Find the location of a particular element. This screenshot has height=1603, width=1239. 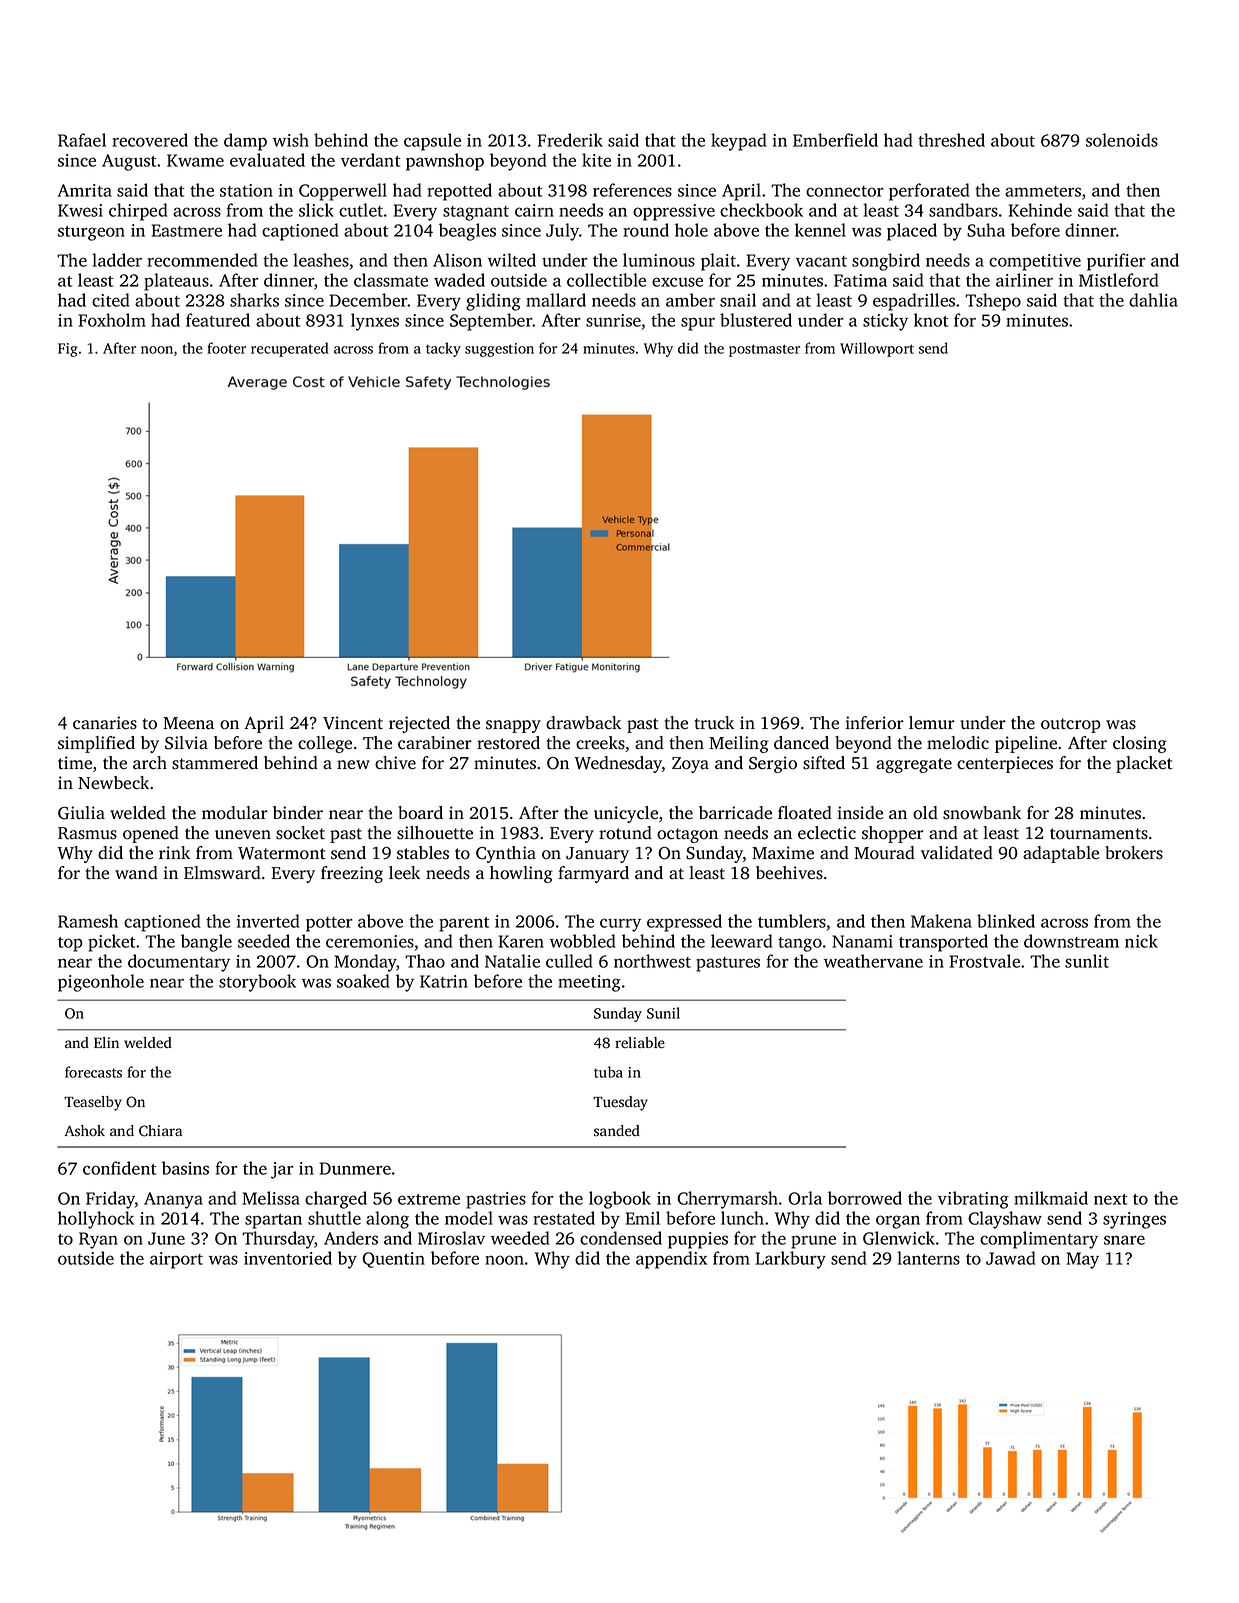

picket is located at coordinates (111, 943).
